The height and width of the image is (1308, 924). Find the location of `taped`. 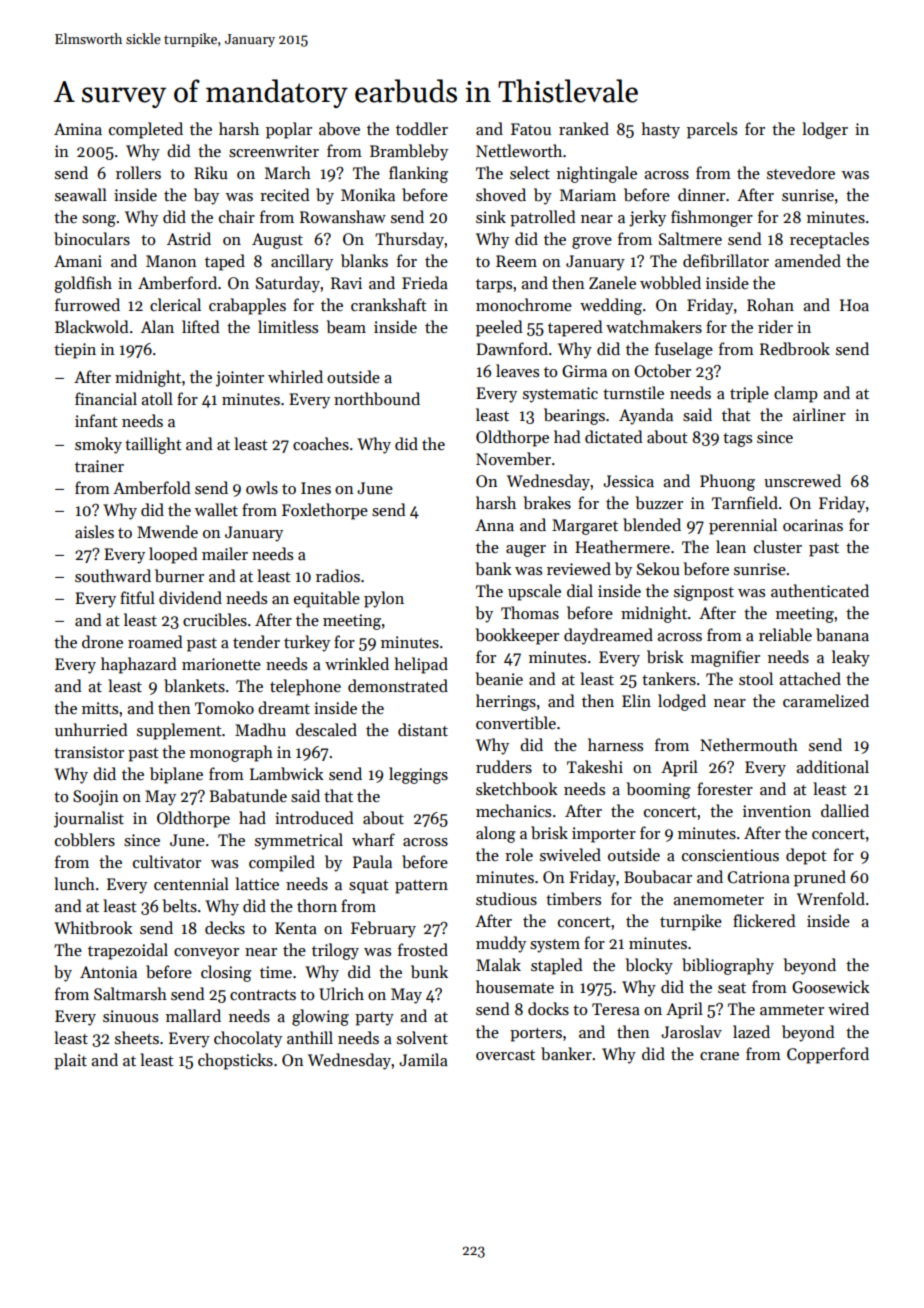

taped is located at coordinates (225, 262).
